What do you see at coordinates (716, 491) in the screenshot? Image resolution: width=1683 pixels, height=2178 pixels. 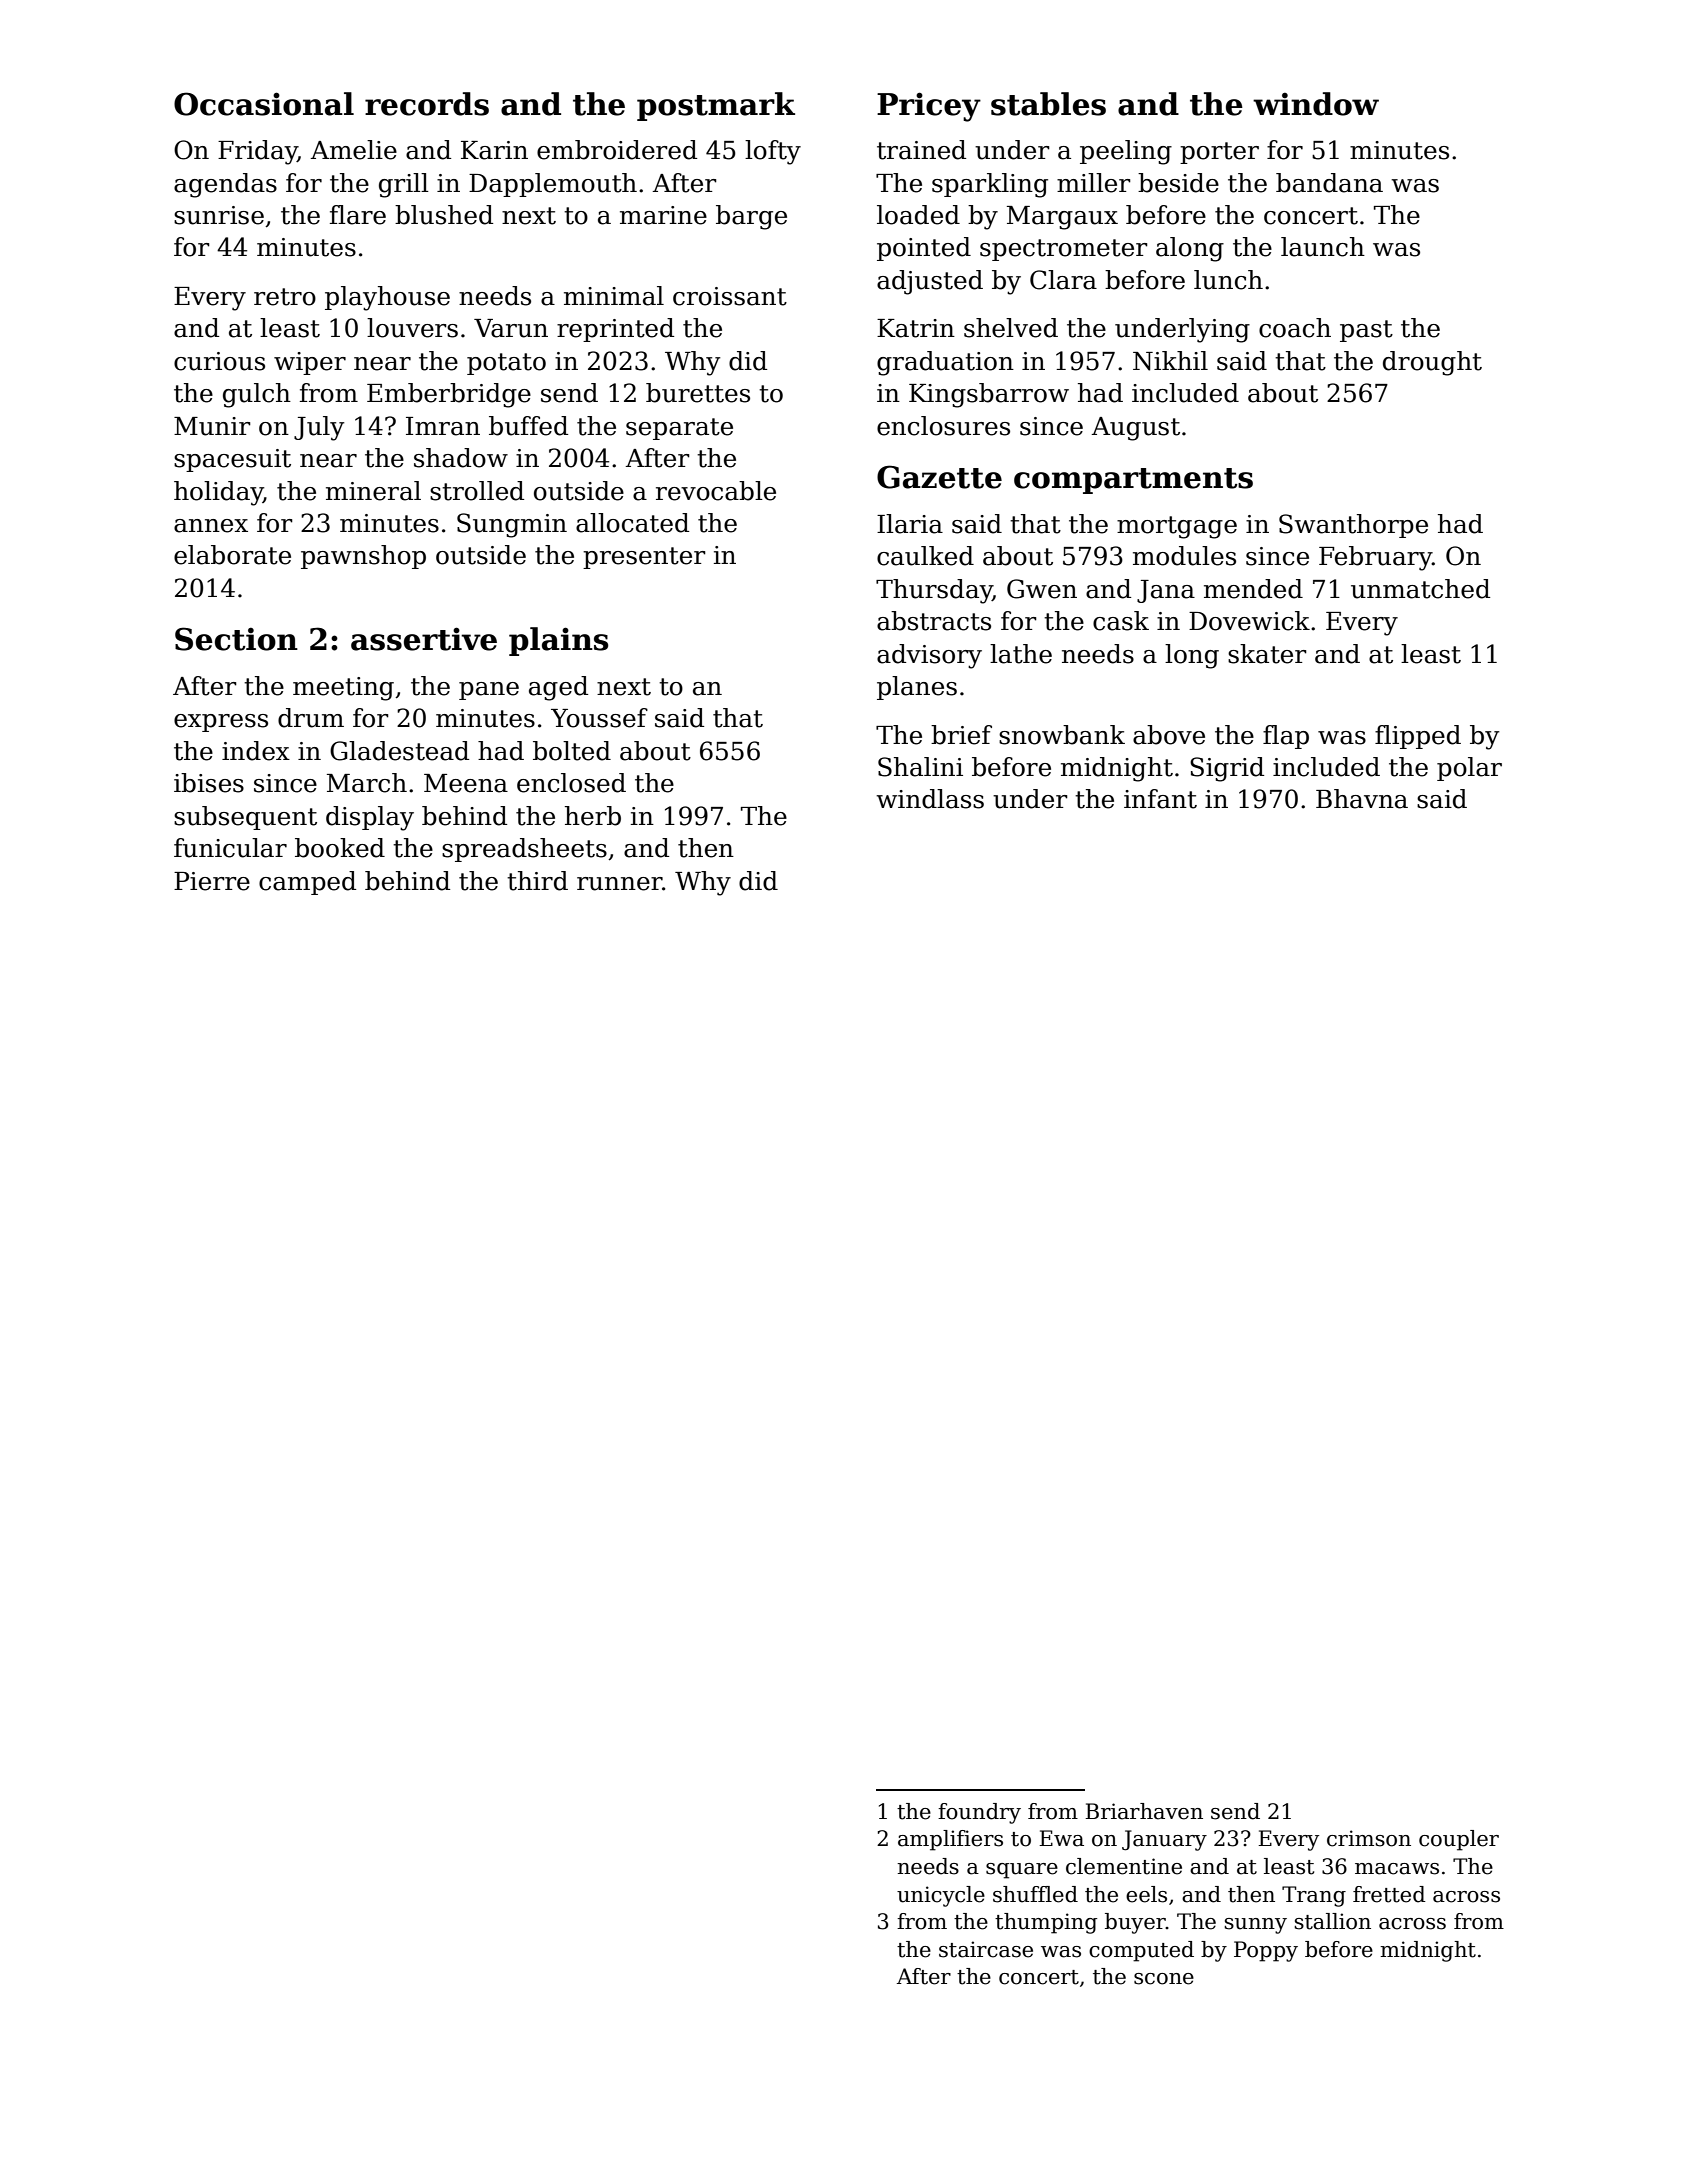 I see `revocable` at bounding box center [716, 491].
